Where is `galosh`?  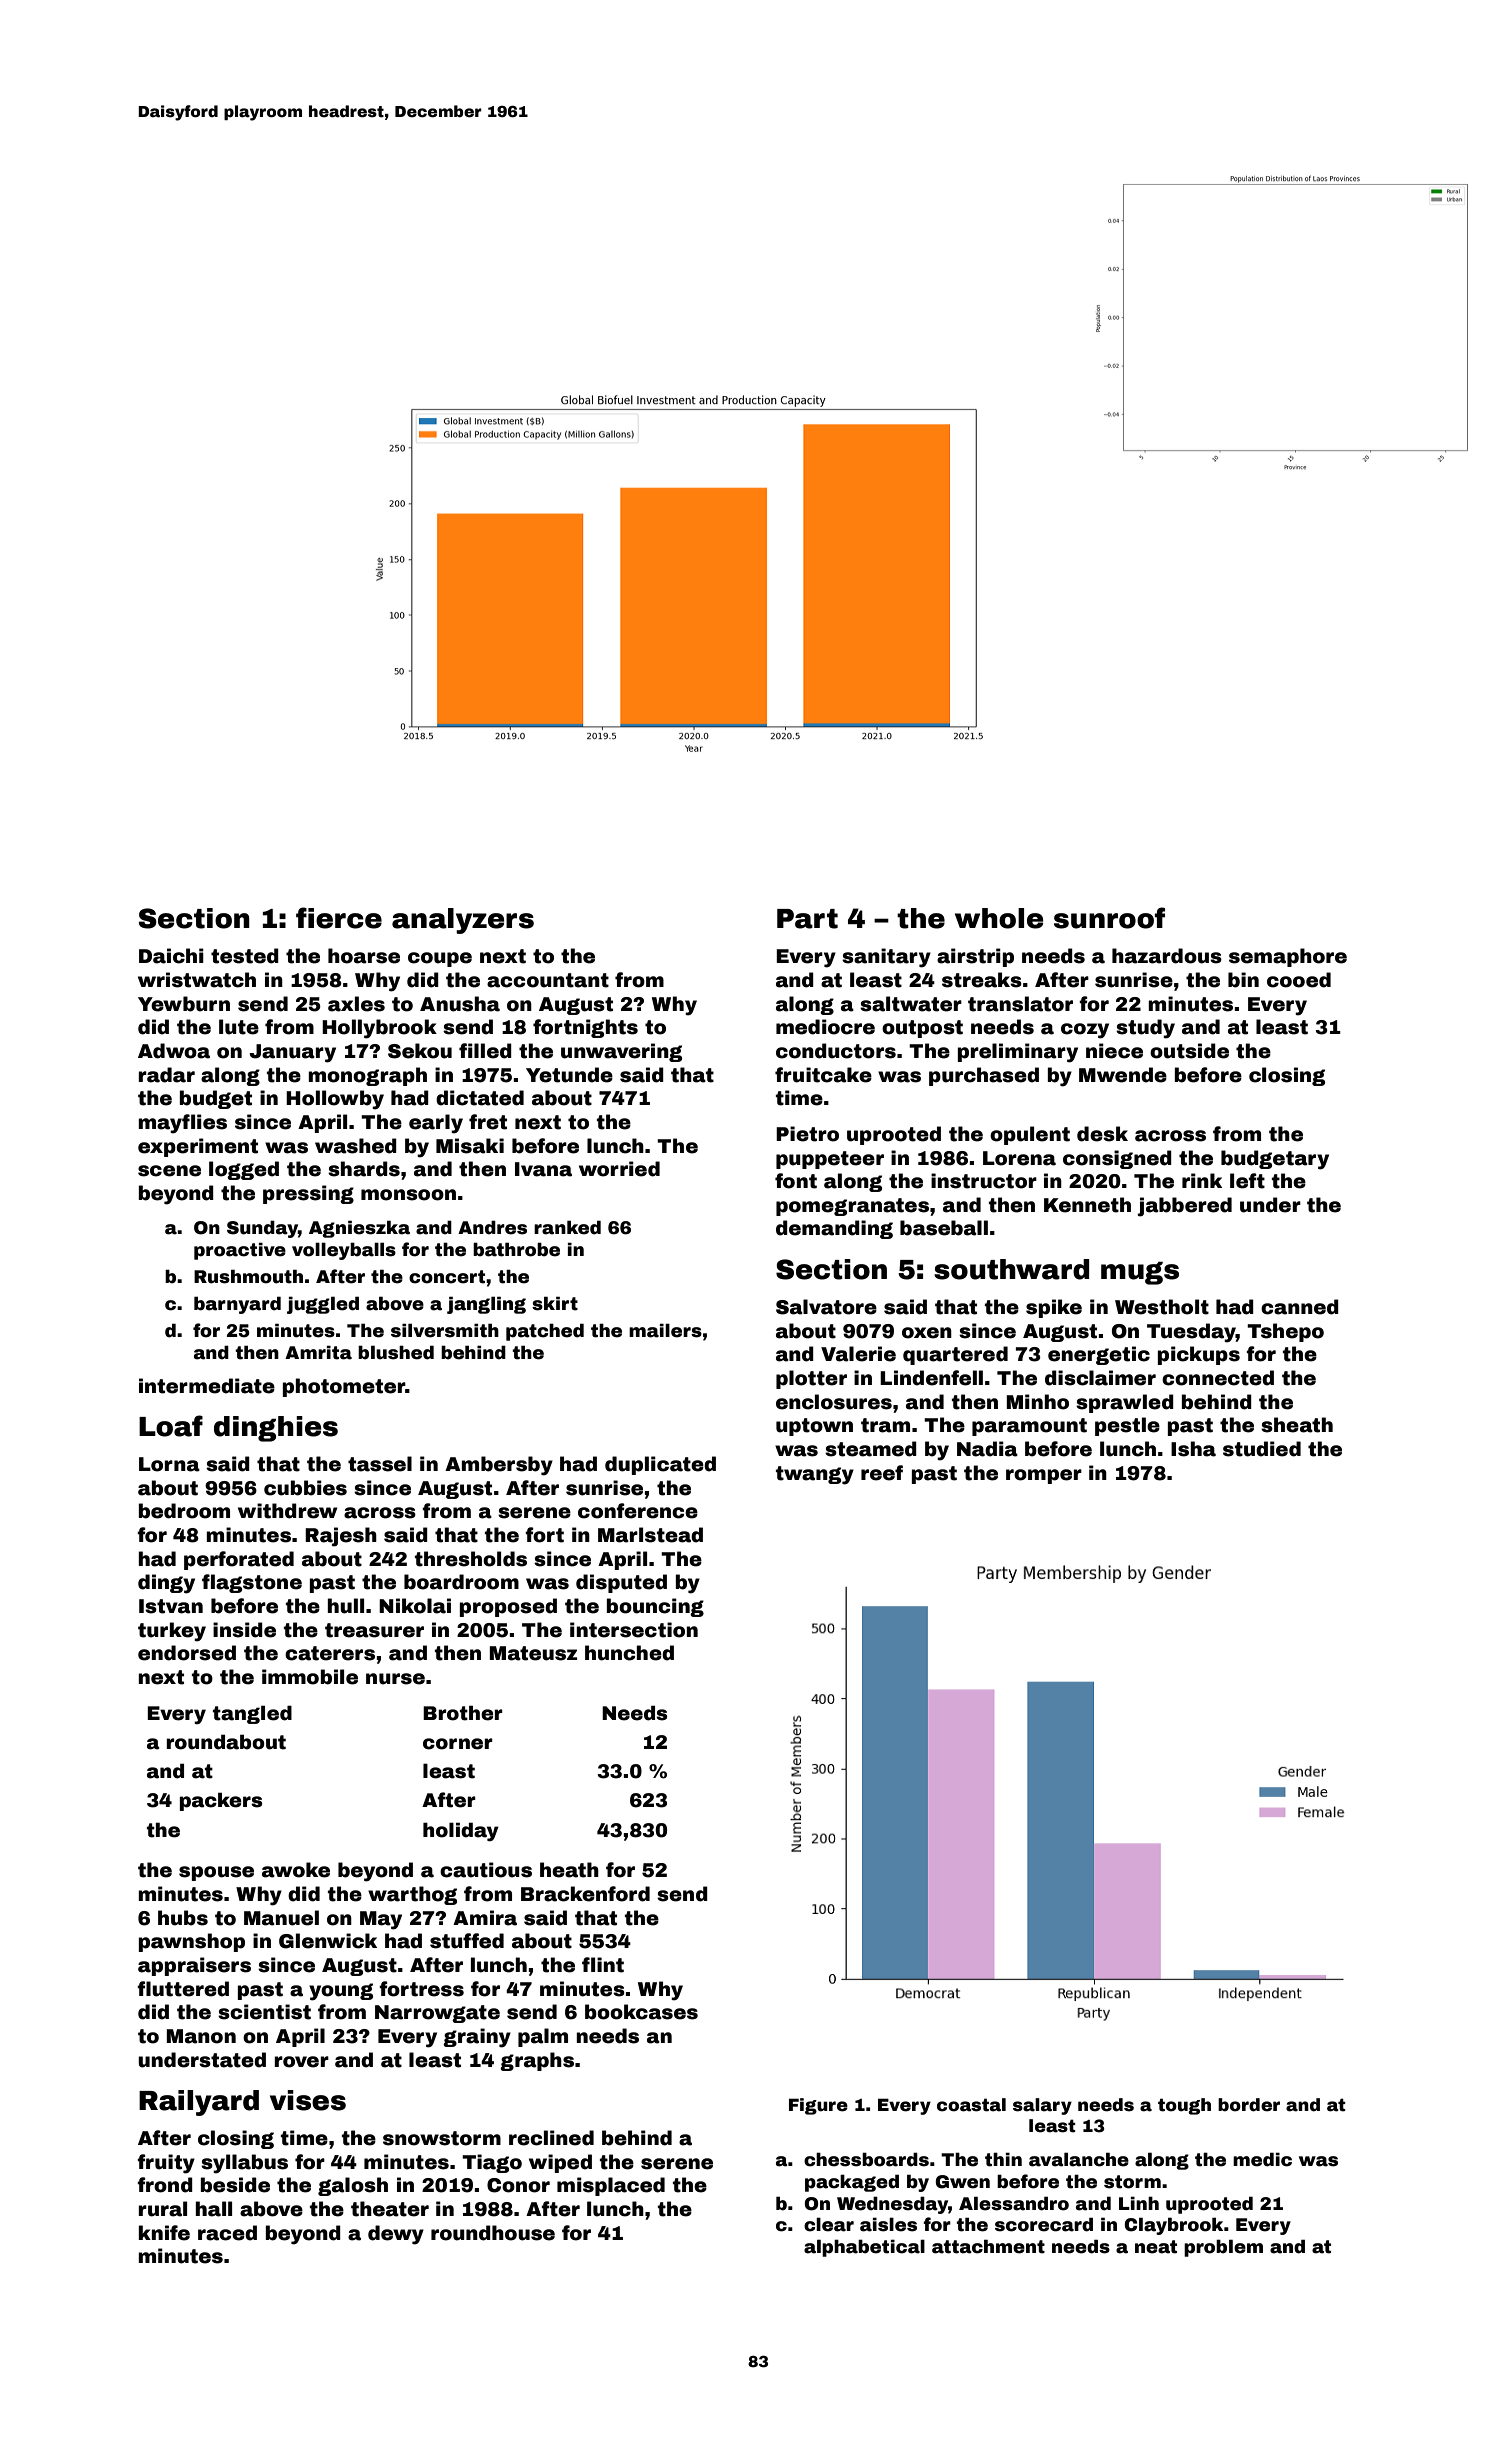
galosh is located at coordinates (353, 2186).
